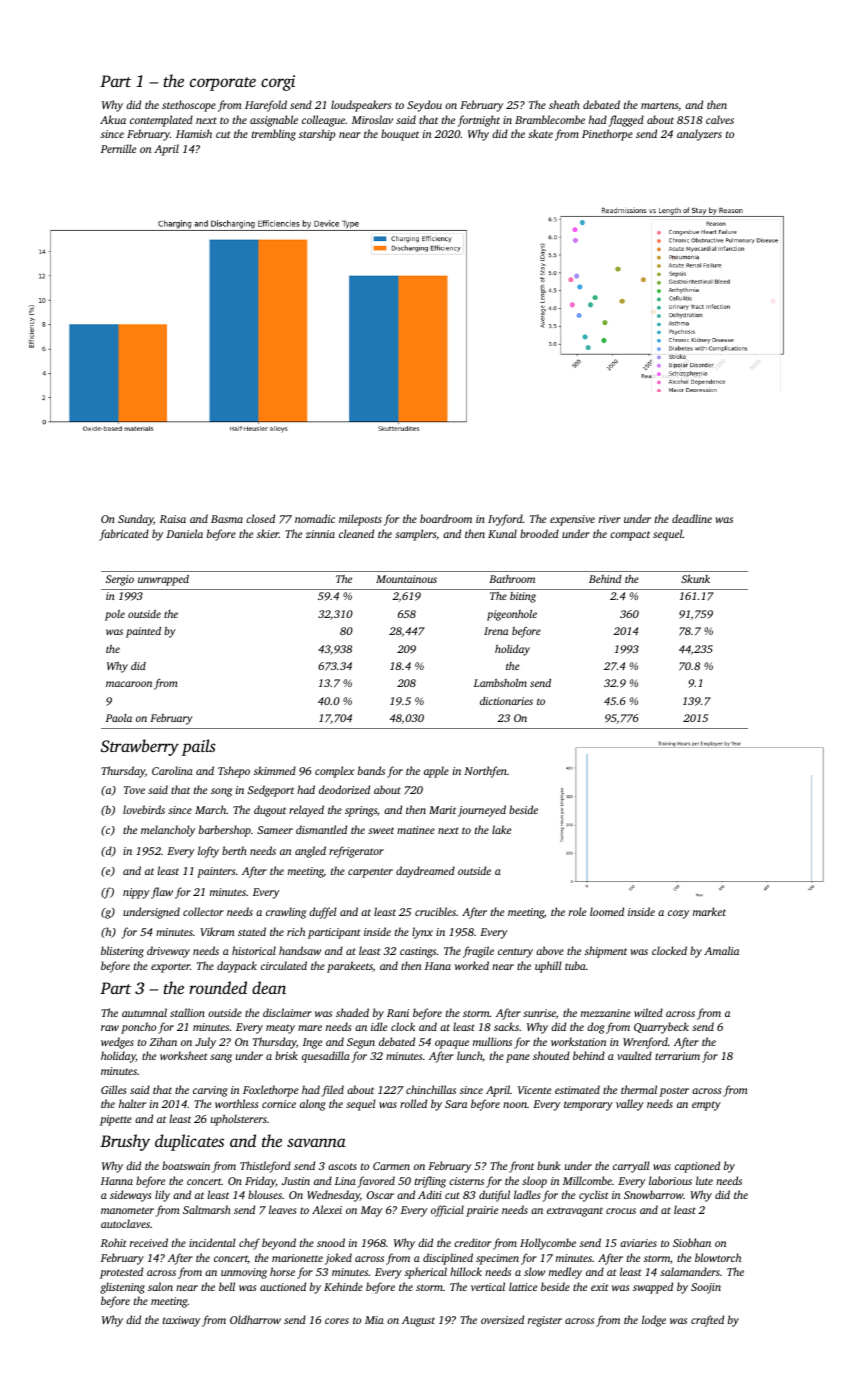 The width and height of the page is (849, 1400). I want to click on deadline, so click(692, 518).
